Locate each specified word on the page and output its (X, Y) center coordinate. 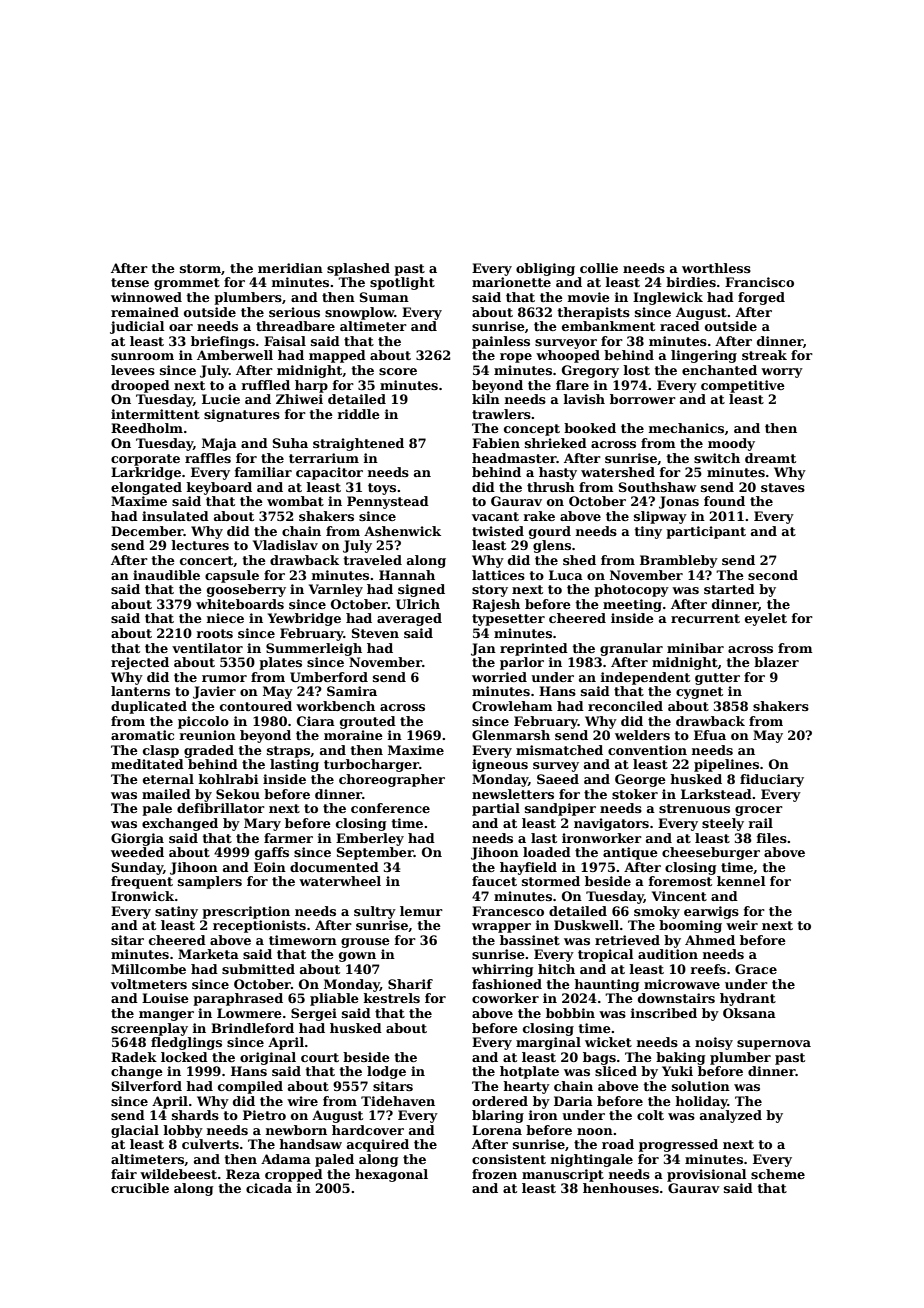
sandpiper (560, 809)
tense (130, 282)
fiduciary (772, 780)
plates (280, 663)
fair (124, 1174)
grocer (759, 811)
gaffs (272, 853)
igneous (500, 765)
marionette (511, 282)
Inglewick (668, 298)
